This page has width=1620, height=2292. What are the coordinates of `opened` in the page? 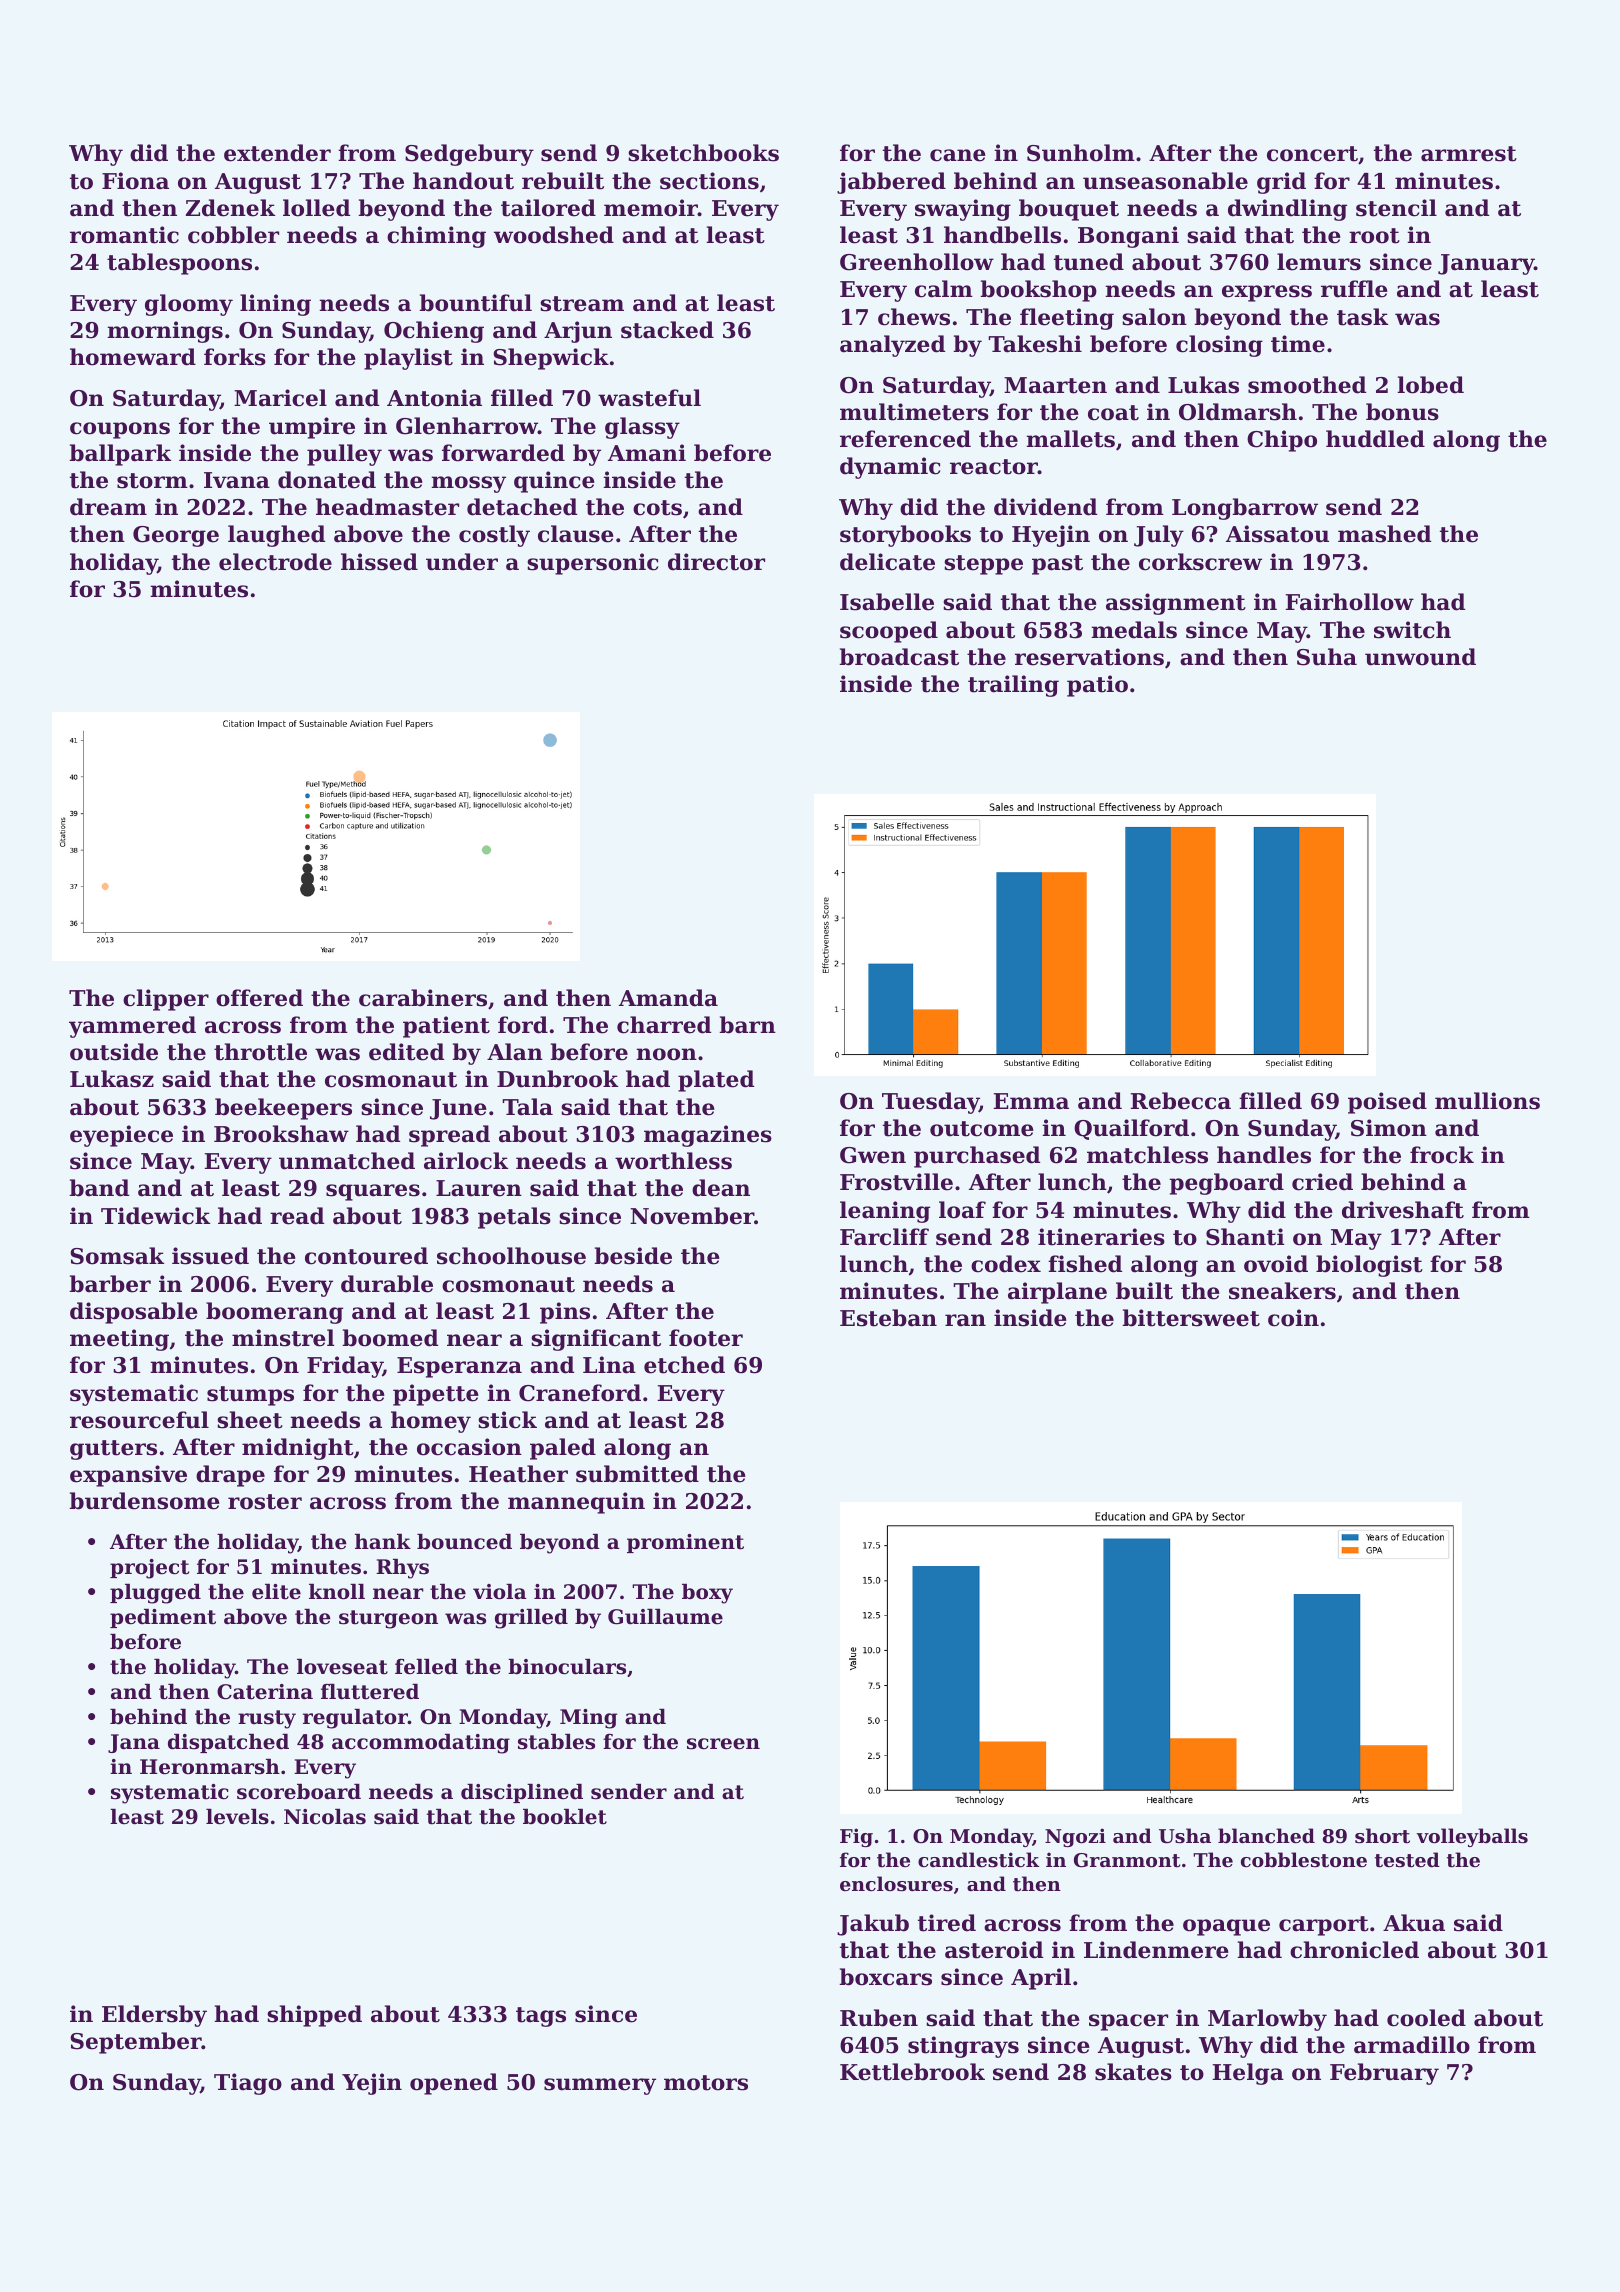 It's located at (454, 2084).
